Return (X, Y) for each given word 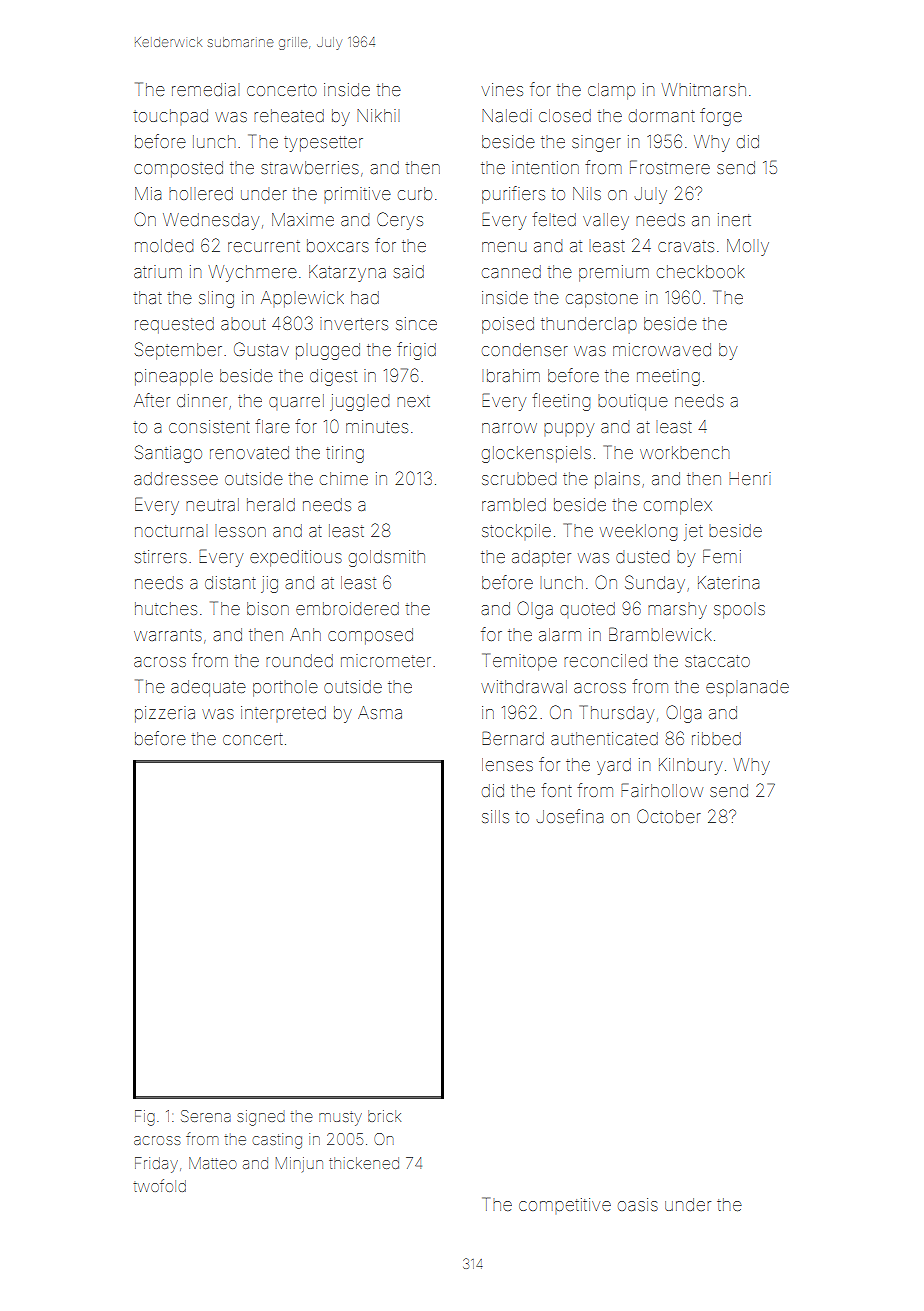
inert (734, 219)
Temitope (520, 662)
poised (508, 325)
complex (678, 506)
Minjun (299, 1164)
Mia (148, 193)
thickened (364, 1163)
